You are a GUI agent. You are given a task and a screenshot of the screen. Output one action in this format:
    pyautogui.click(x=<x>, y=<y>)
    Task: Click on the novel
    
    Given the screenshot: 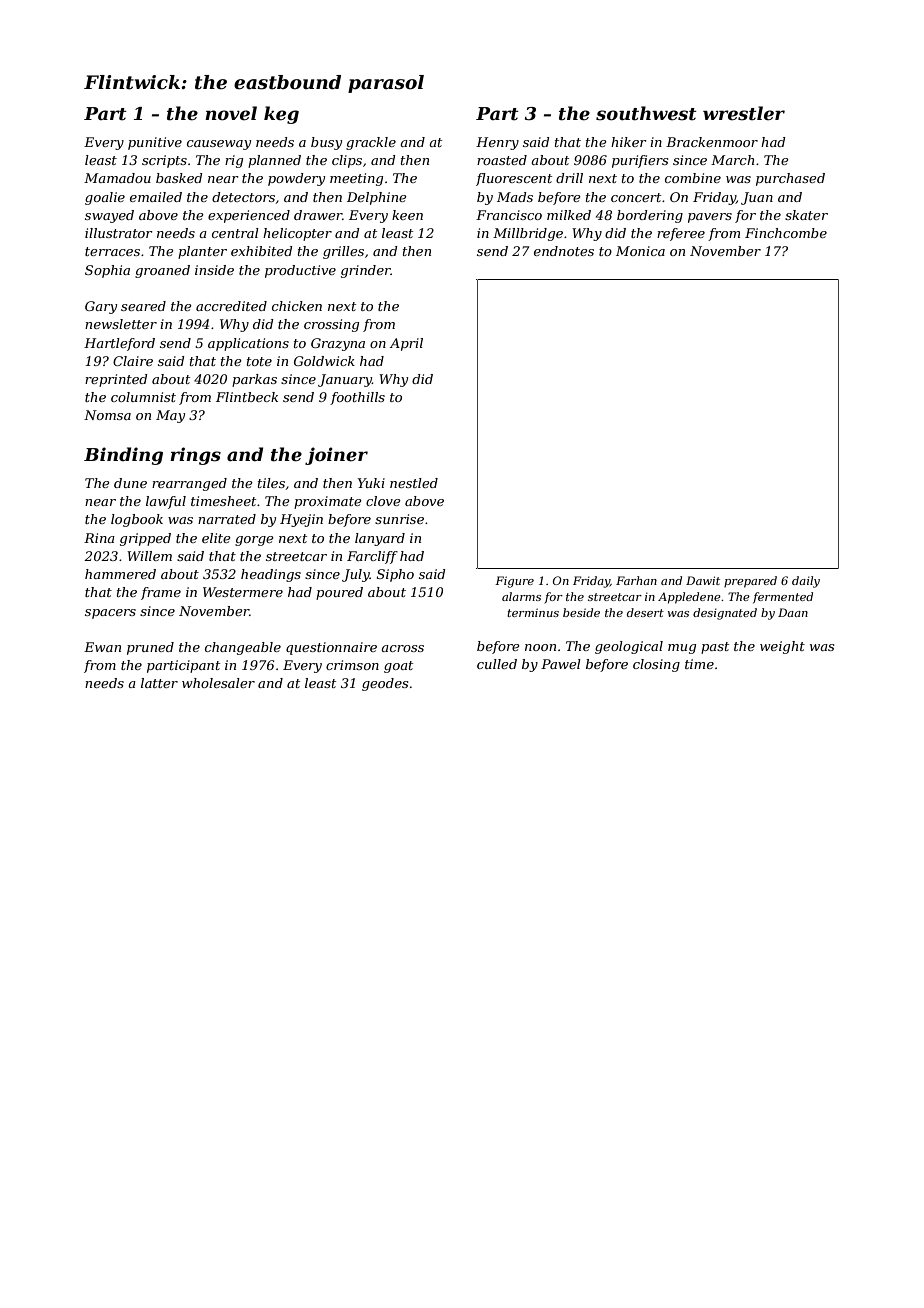 What is the action you would take?
    pyautogui.click(x=231, y=113)
